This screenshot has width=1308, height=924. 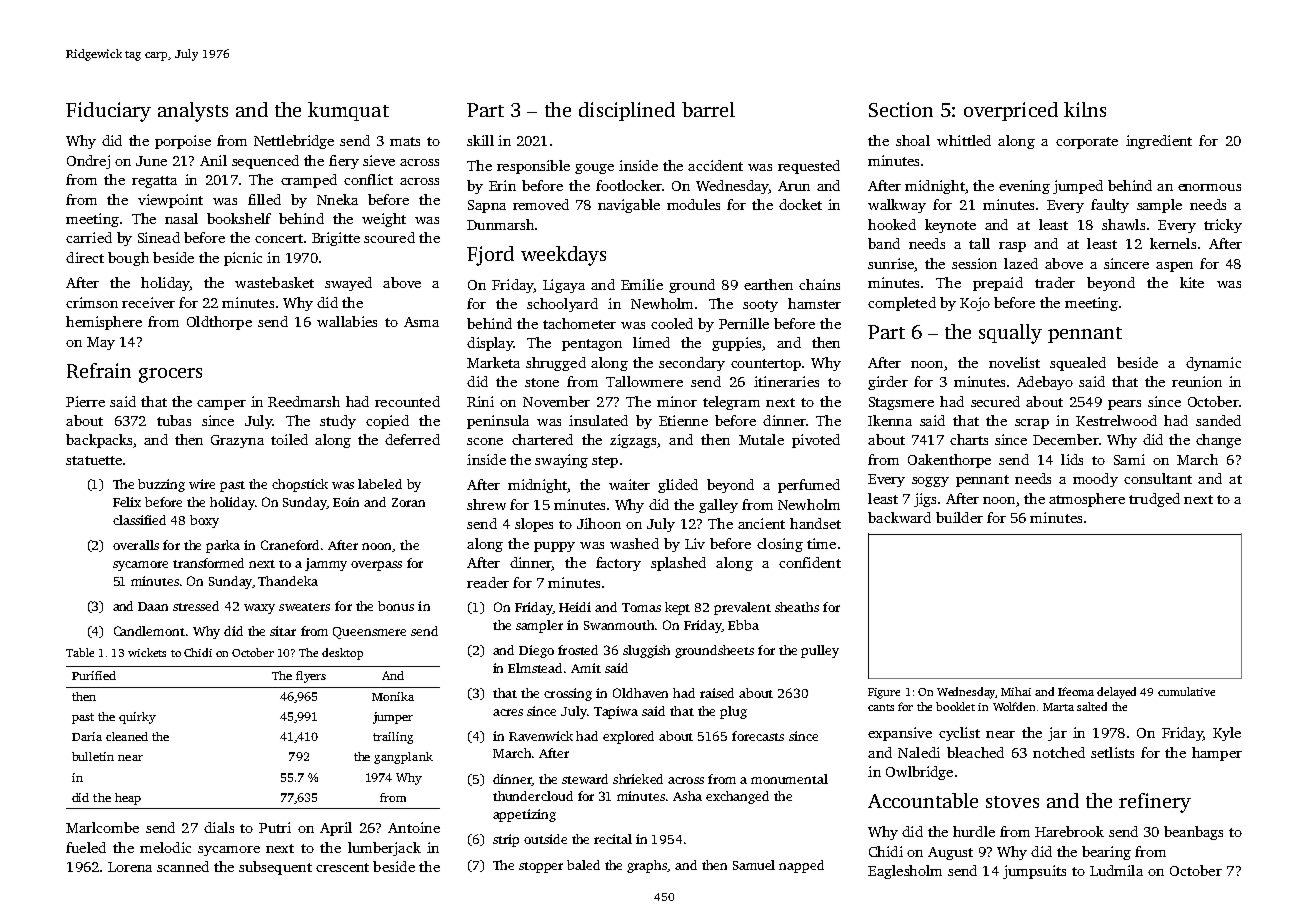 I want to click on Eaglesholm, so click(x=905, y=872).
